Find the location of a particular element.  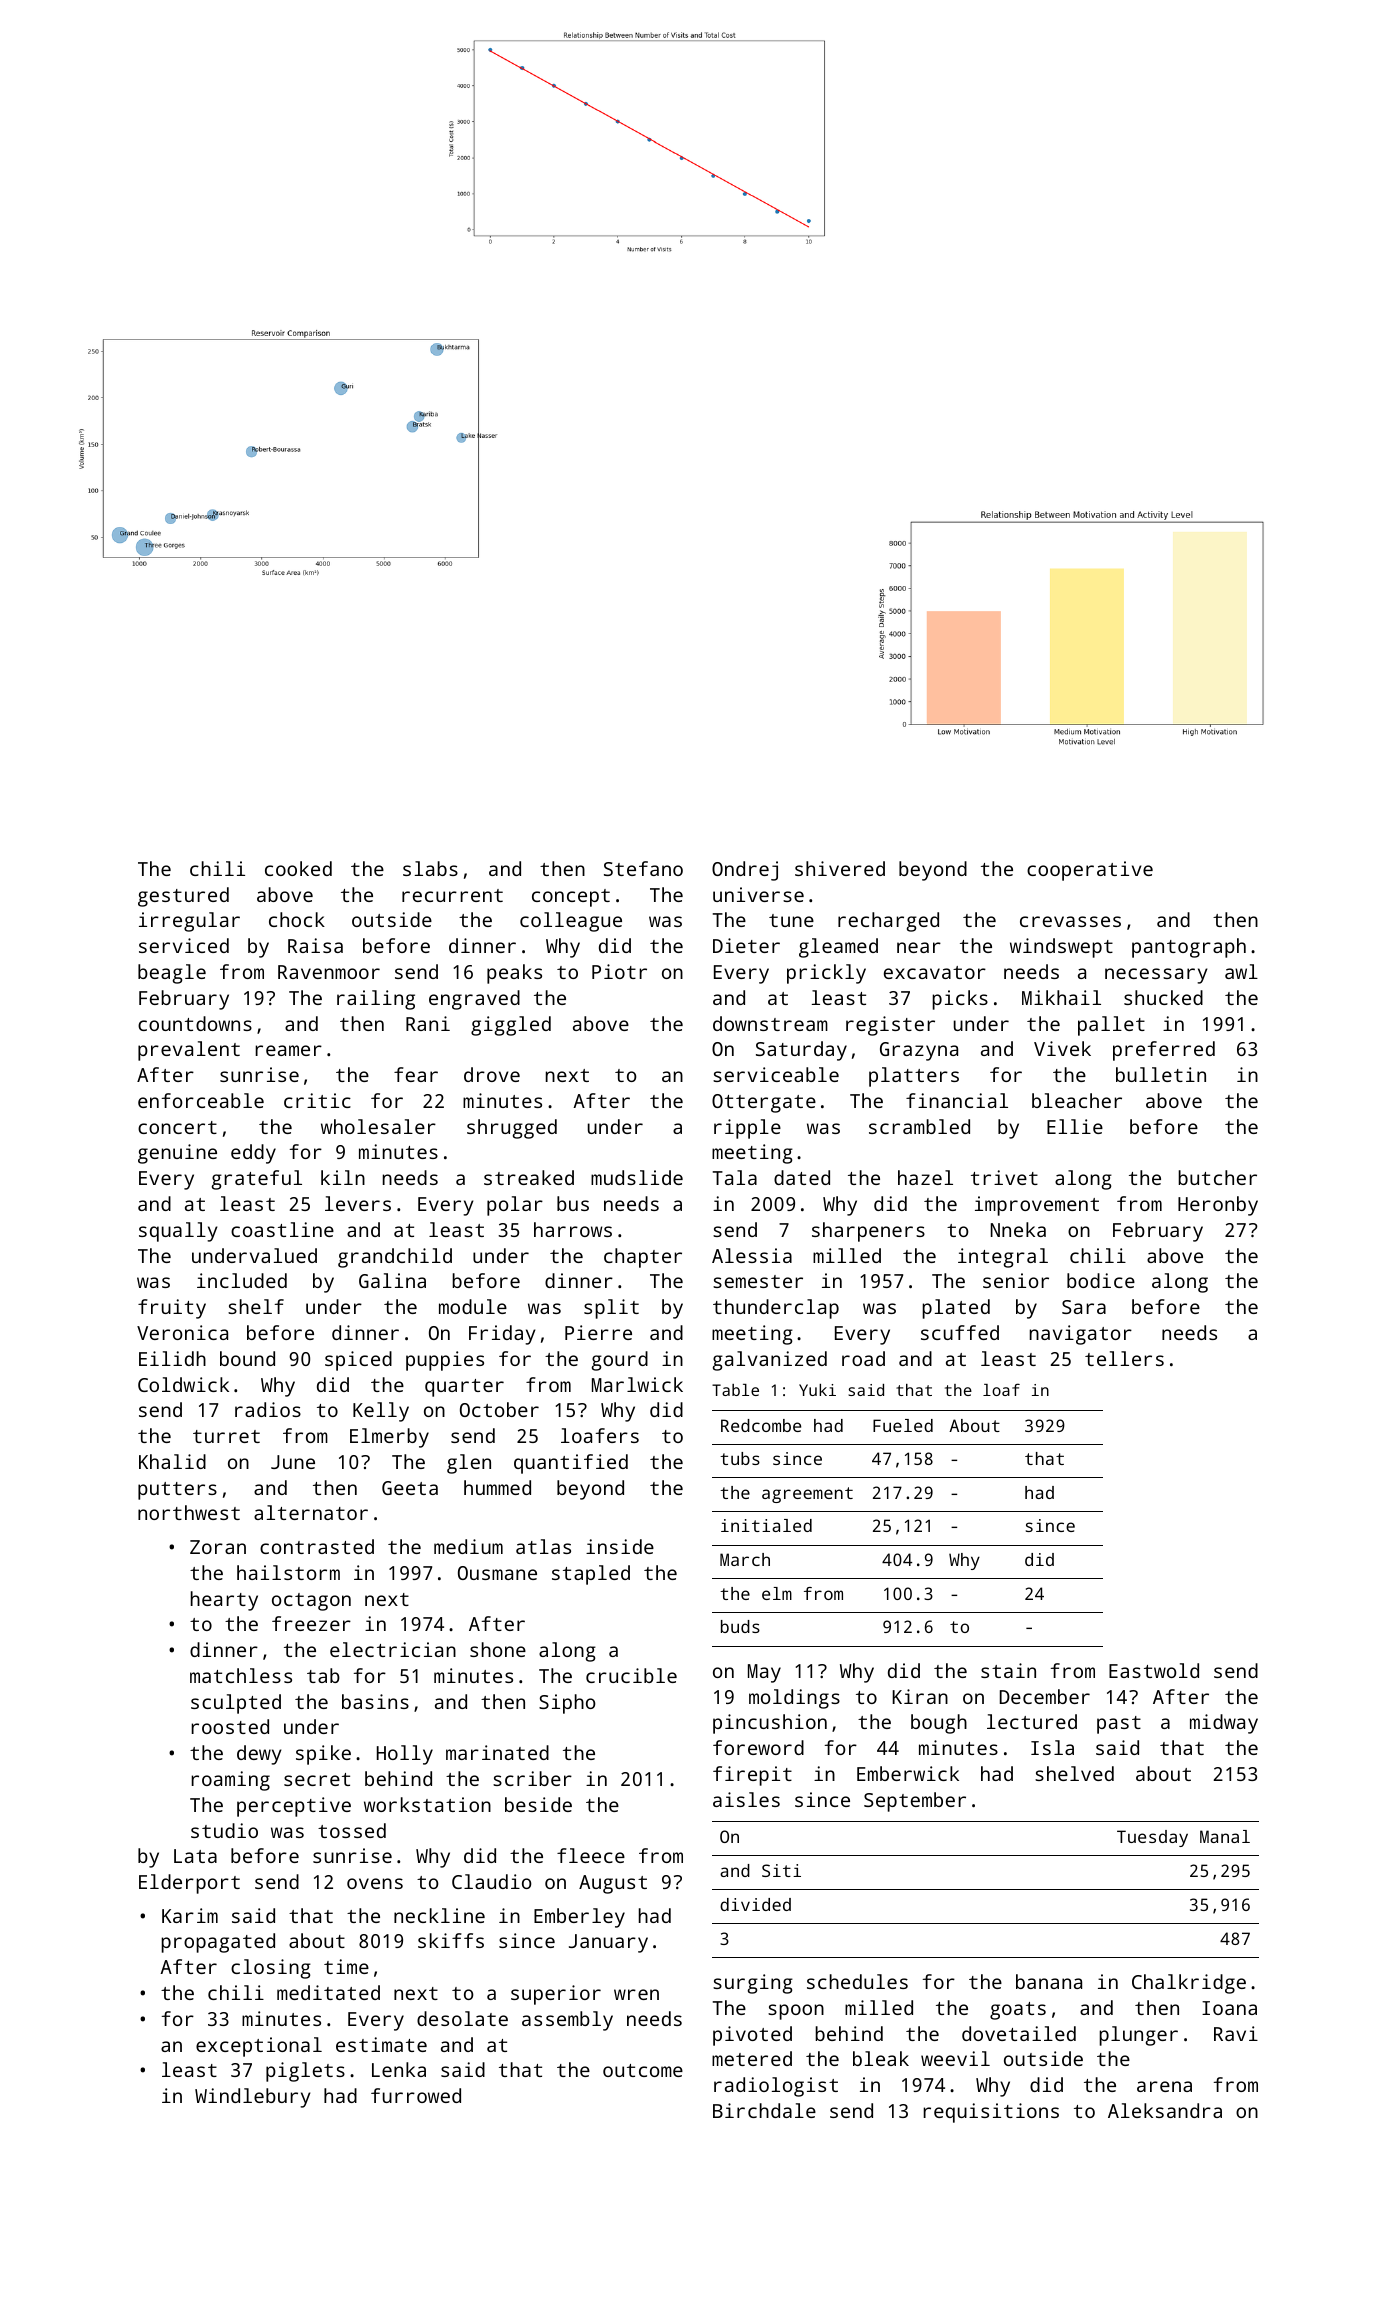

exceptional is located at coordinates (259, 2047).
